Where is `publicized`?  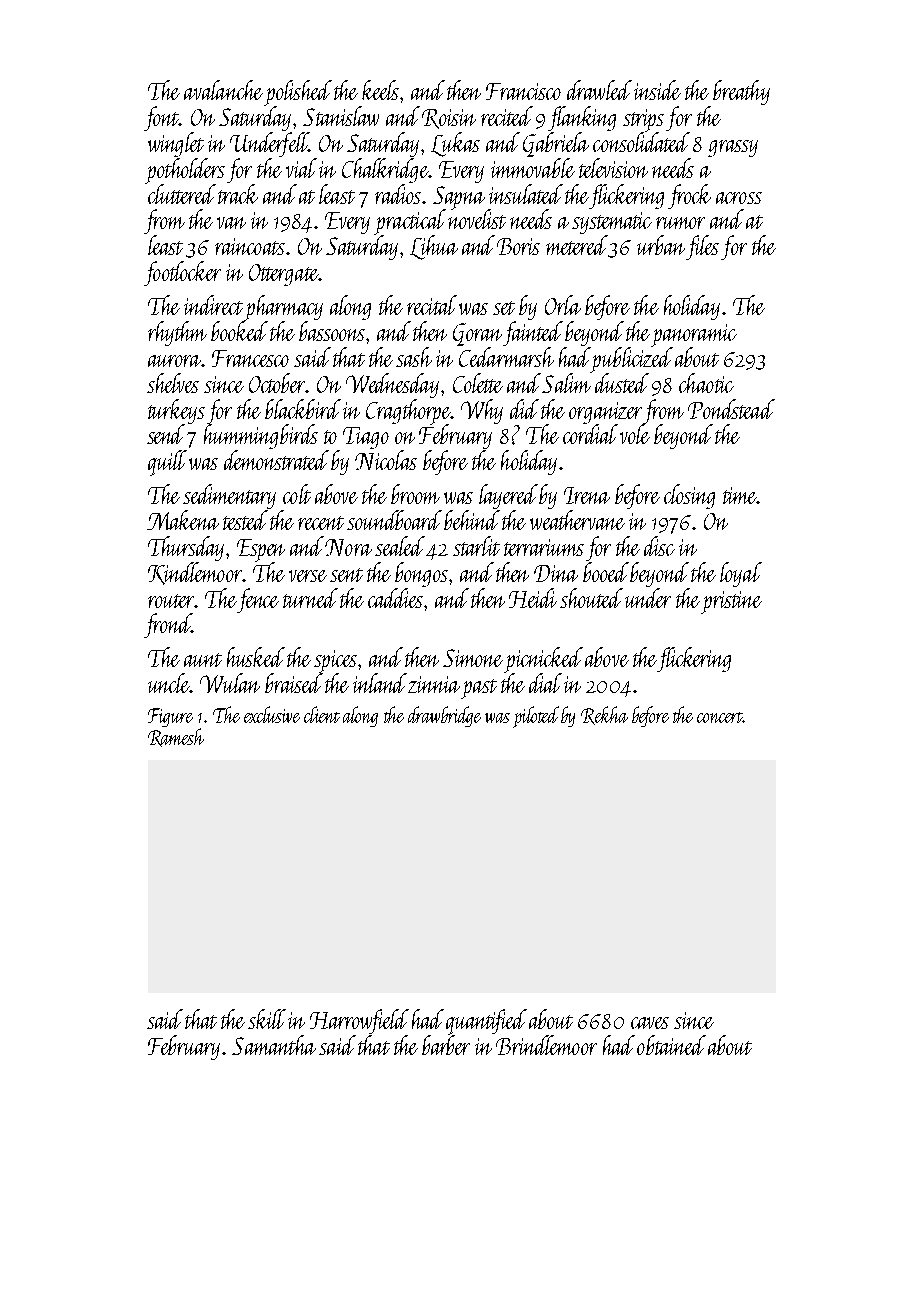 publicized is located at coordinates (632, 360).
